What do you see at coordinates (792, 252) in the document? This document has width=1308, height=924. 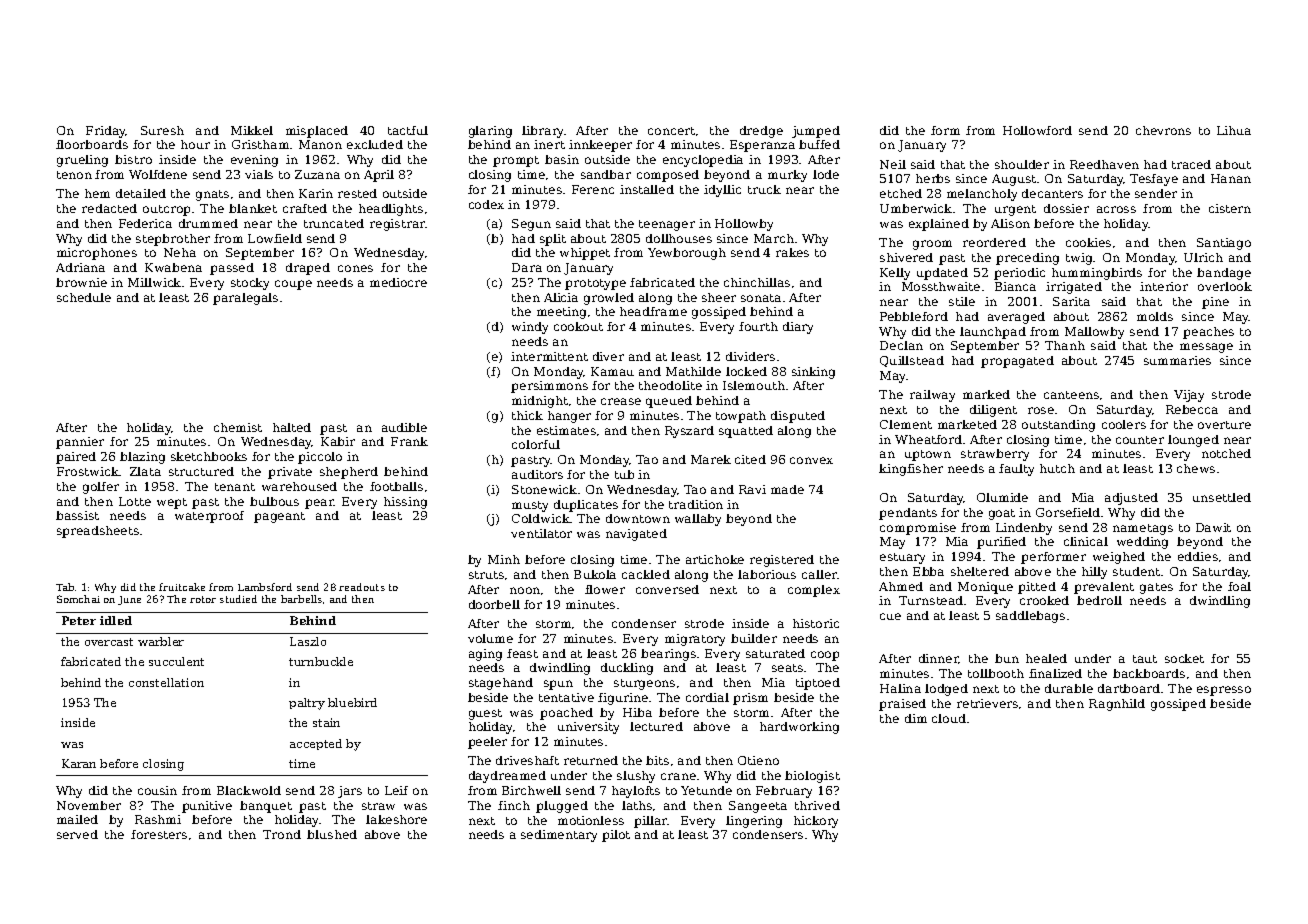 I see `rakes` at bounding box center [792, 252].
